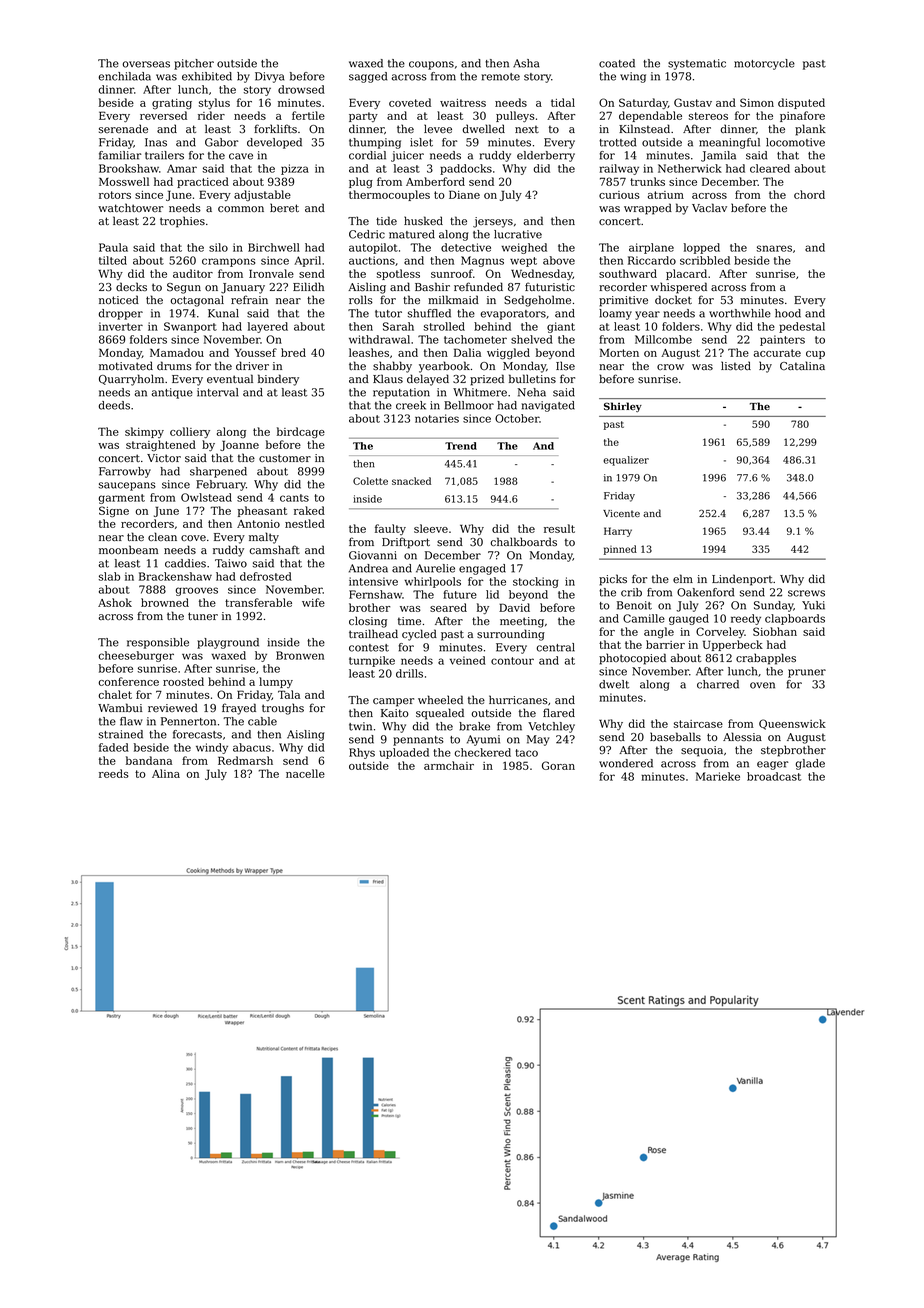  What do you see at coordinates (211, 115) in the screenshot?
I see `rider` at bounding box center [211, 115].
